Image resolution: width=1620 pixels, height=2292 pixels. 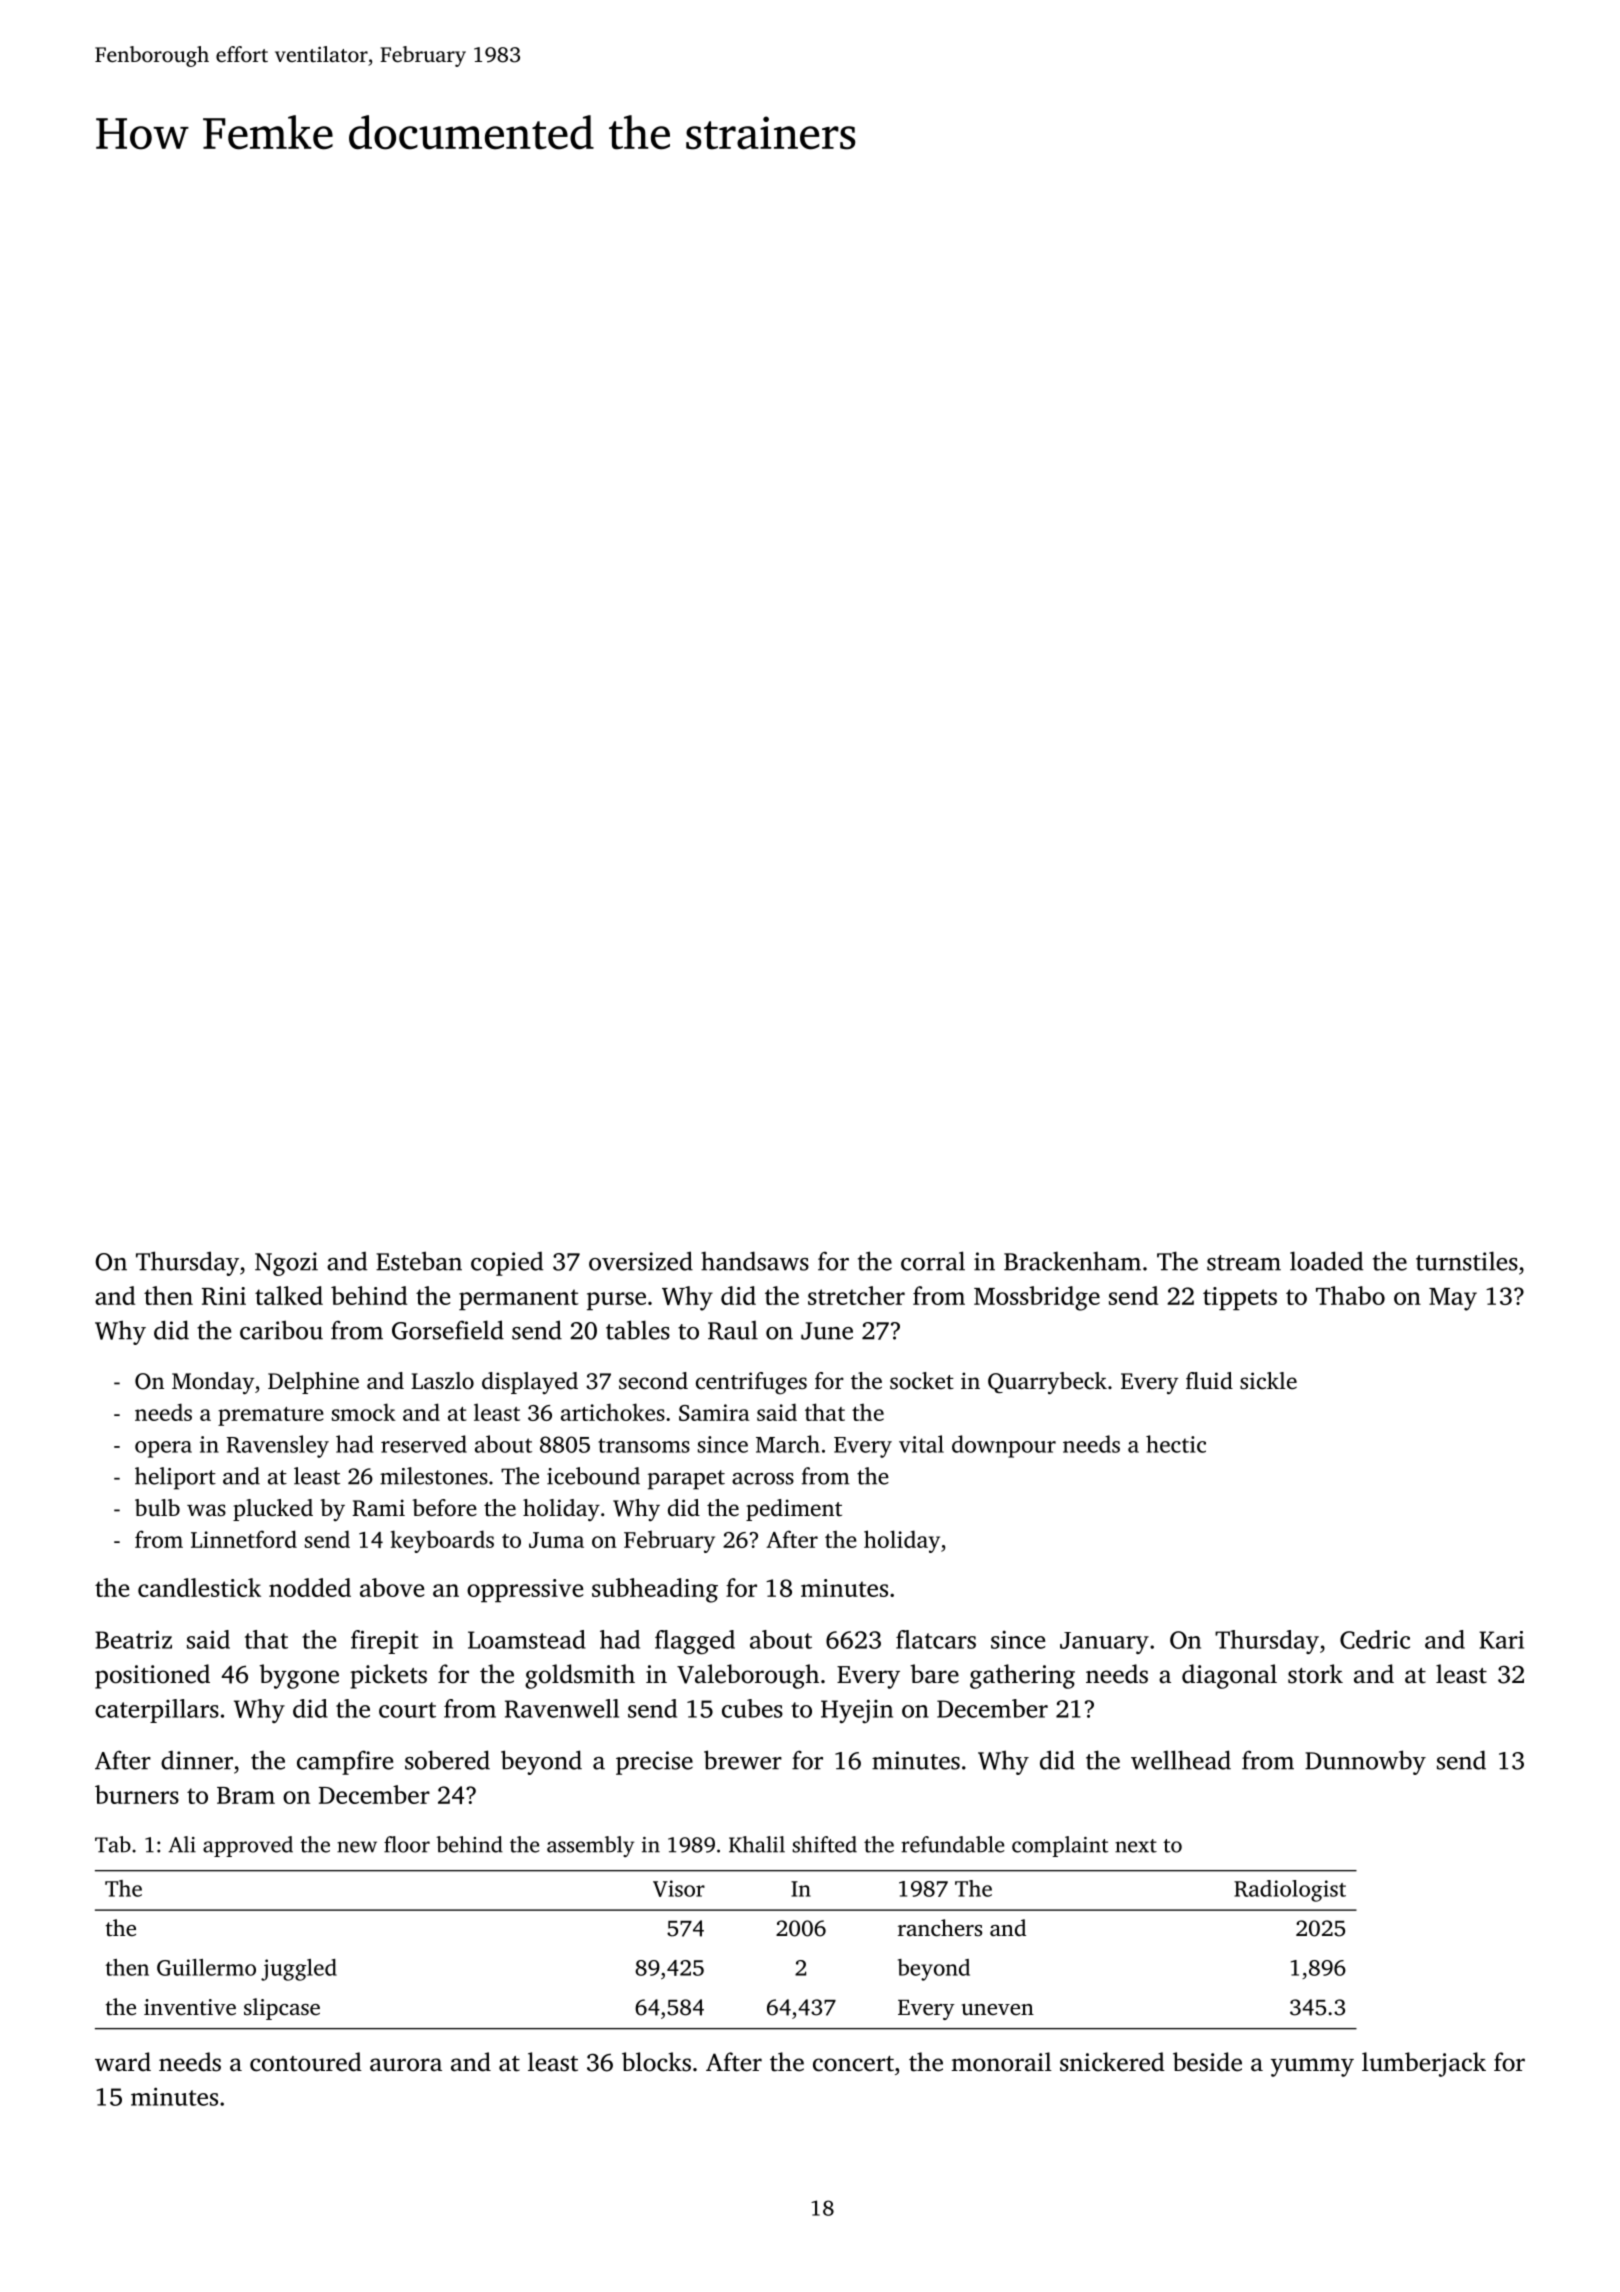 I want to click on turnstiles, so click(x=1467, y=1261).
